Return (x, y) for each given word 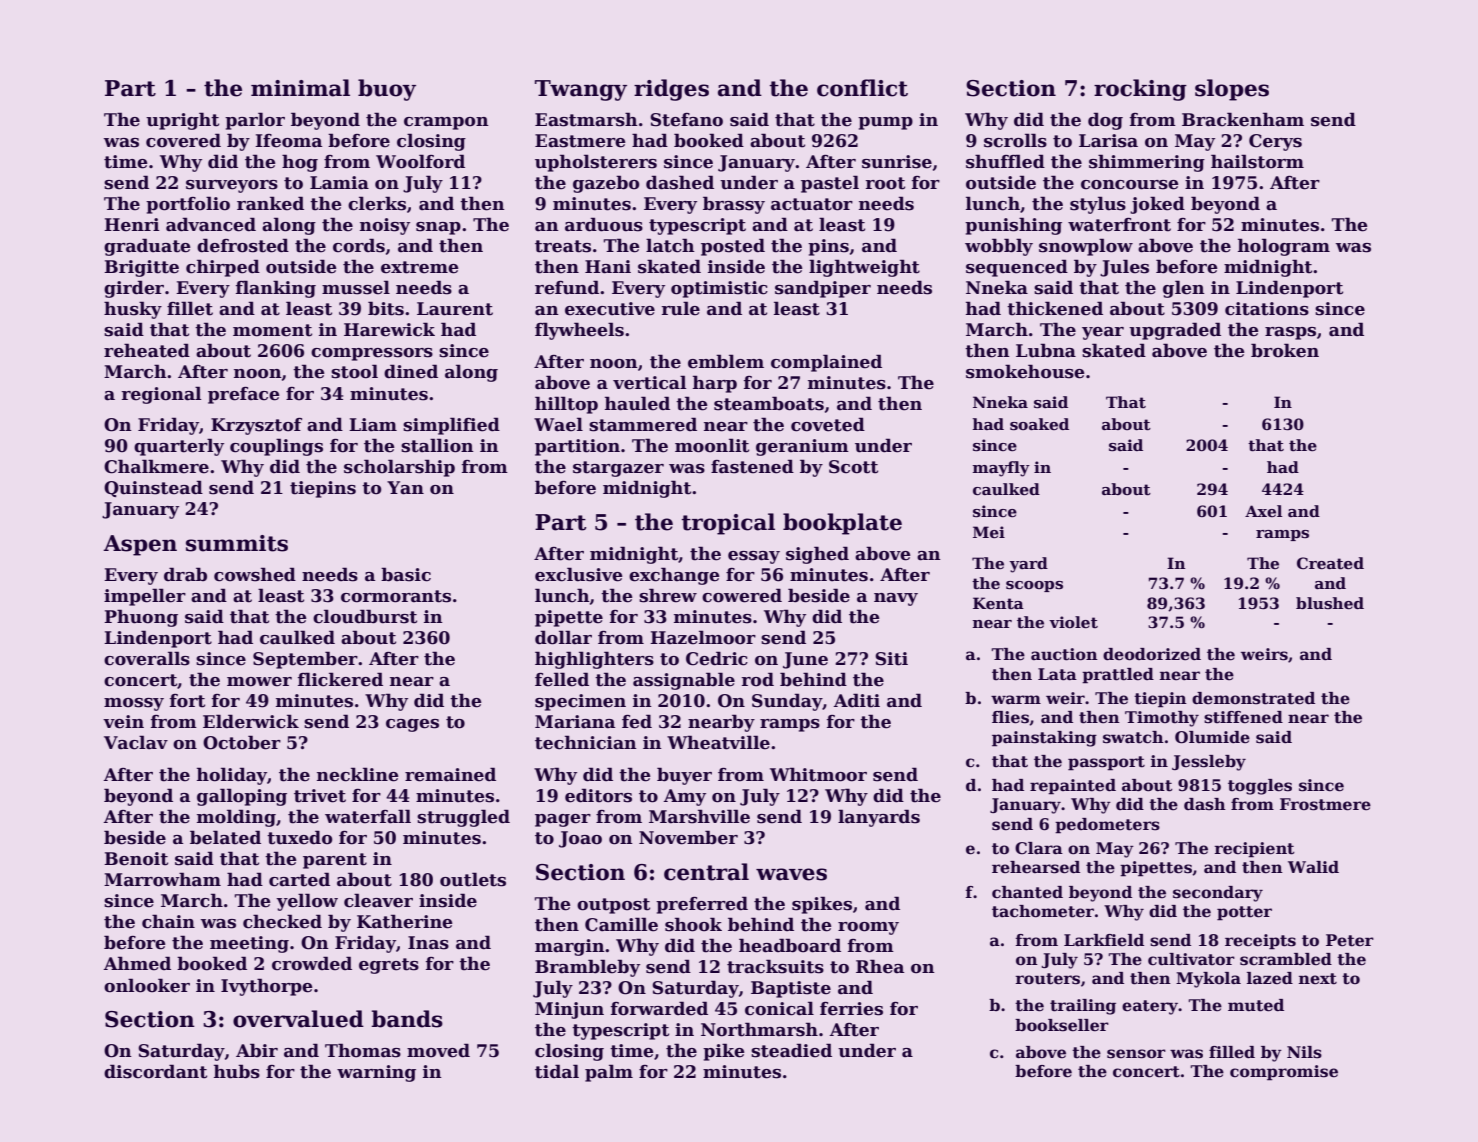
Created (1330, 563)
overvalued (298, 1019)
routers (1048, 979)
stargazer (618, 469)
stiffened (1243, 717)
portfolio (188, 205)
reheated (147, 350)
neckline (357, 774)
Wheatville (718, 742)
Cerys (1275, 142)
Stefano (686, 120)
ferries (851, 1009)
